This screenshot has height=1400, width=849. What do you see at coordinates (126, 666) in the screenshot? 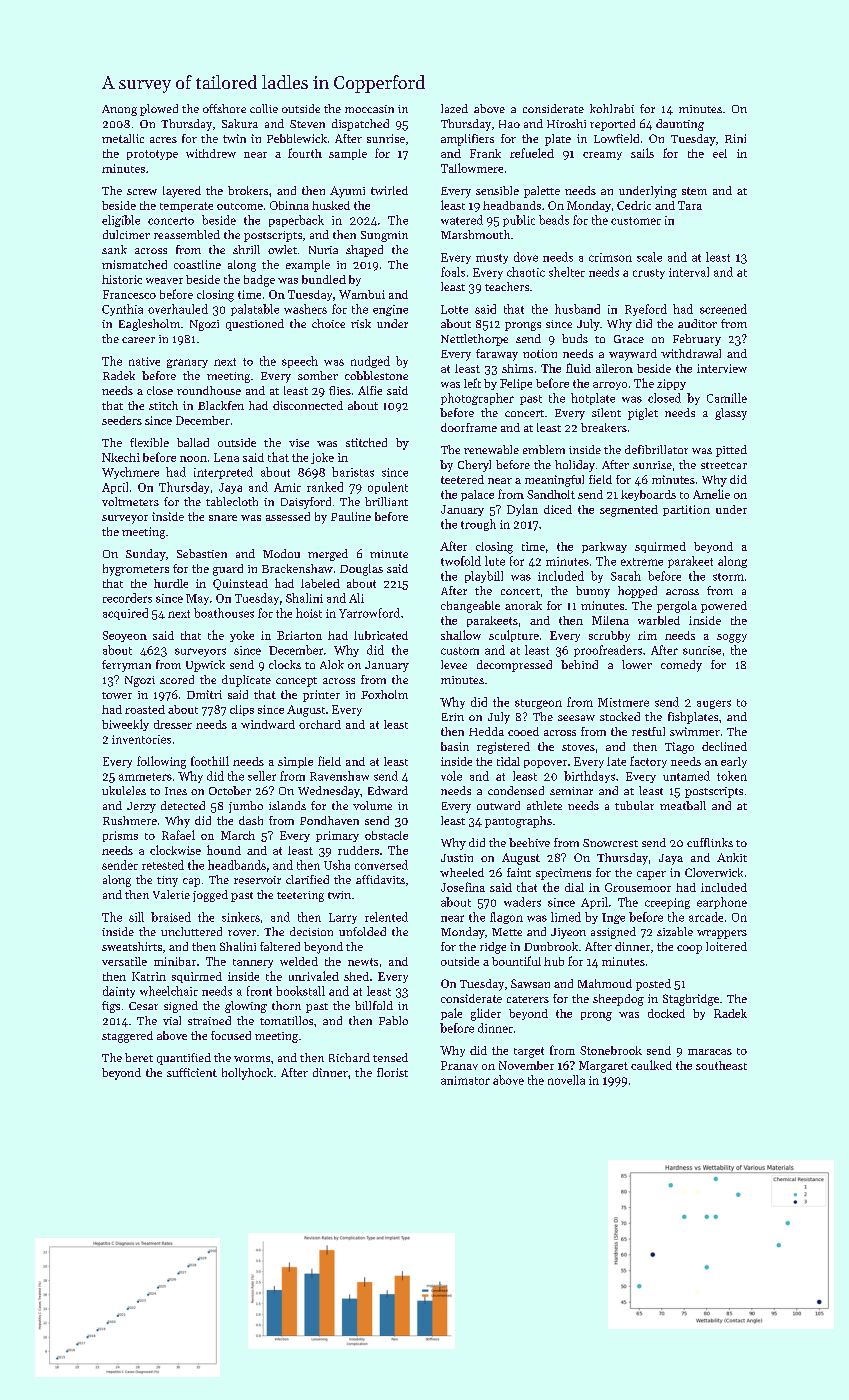
I see `ferryman` at bounding box center [126, 666].
